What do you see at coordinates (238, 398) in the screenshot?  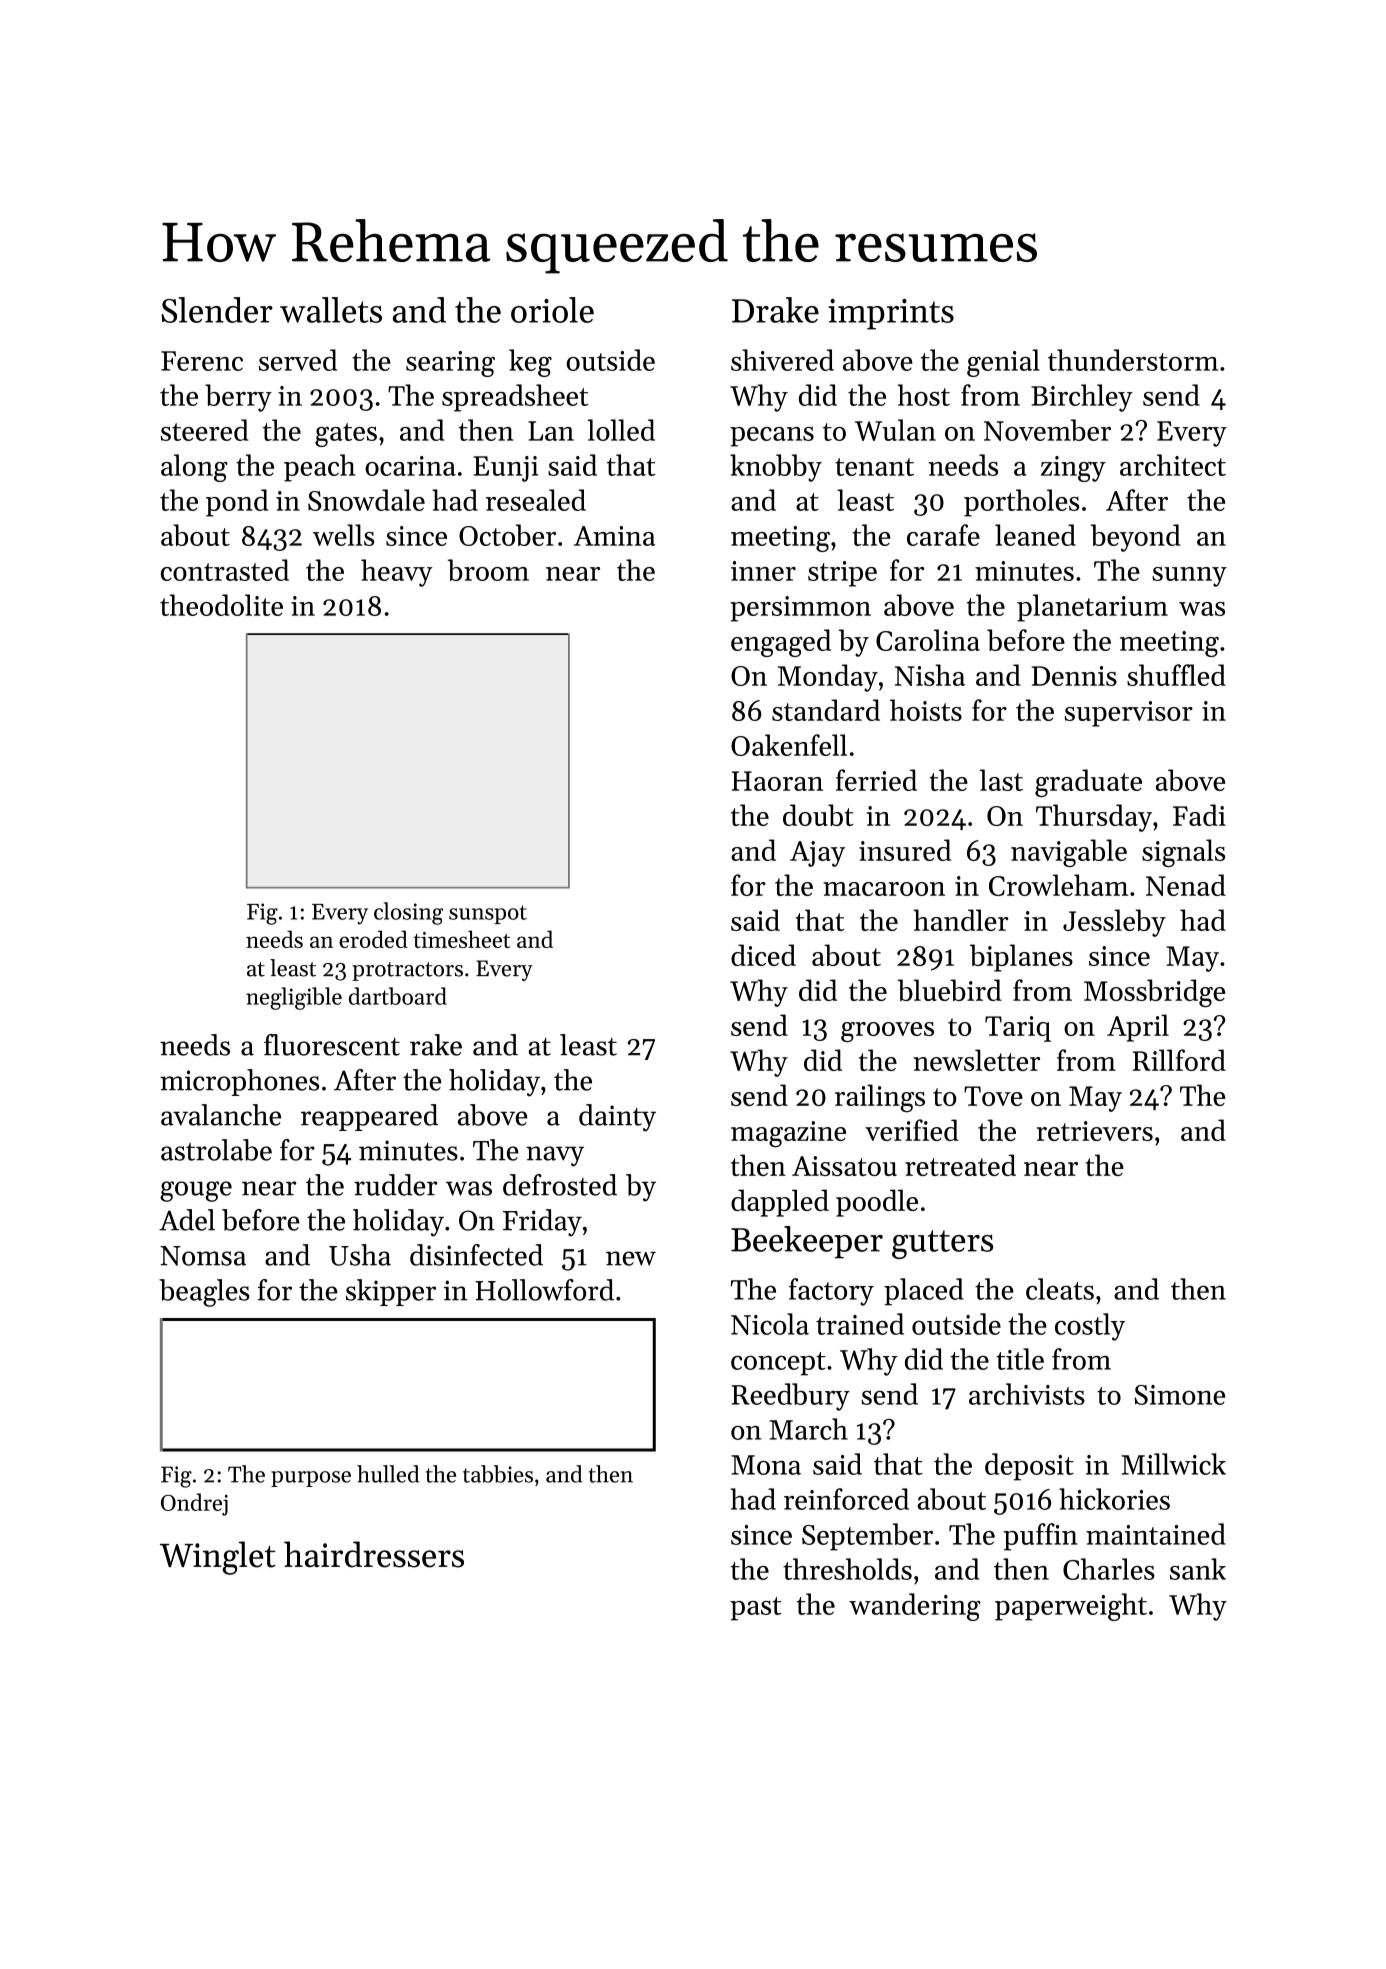 I see `berry` at bounding box center [238, 398].
